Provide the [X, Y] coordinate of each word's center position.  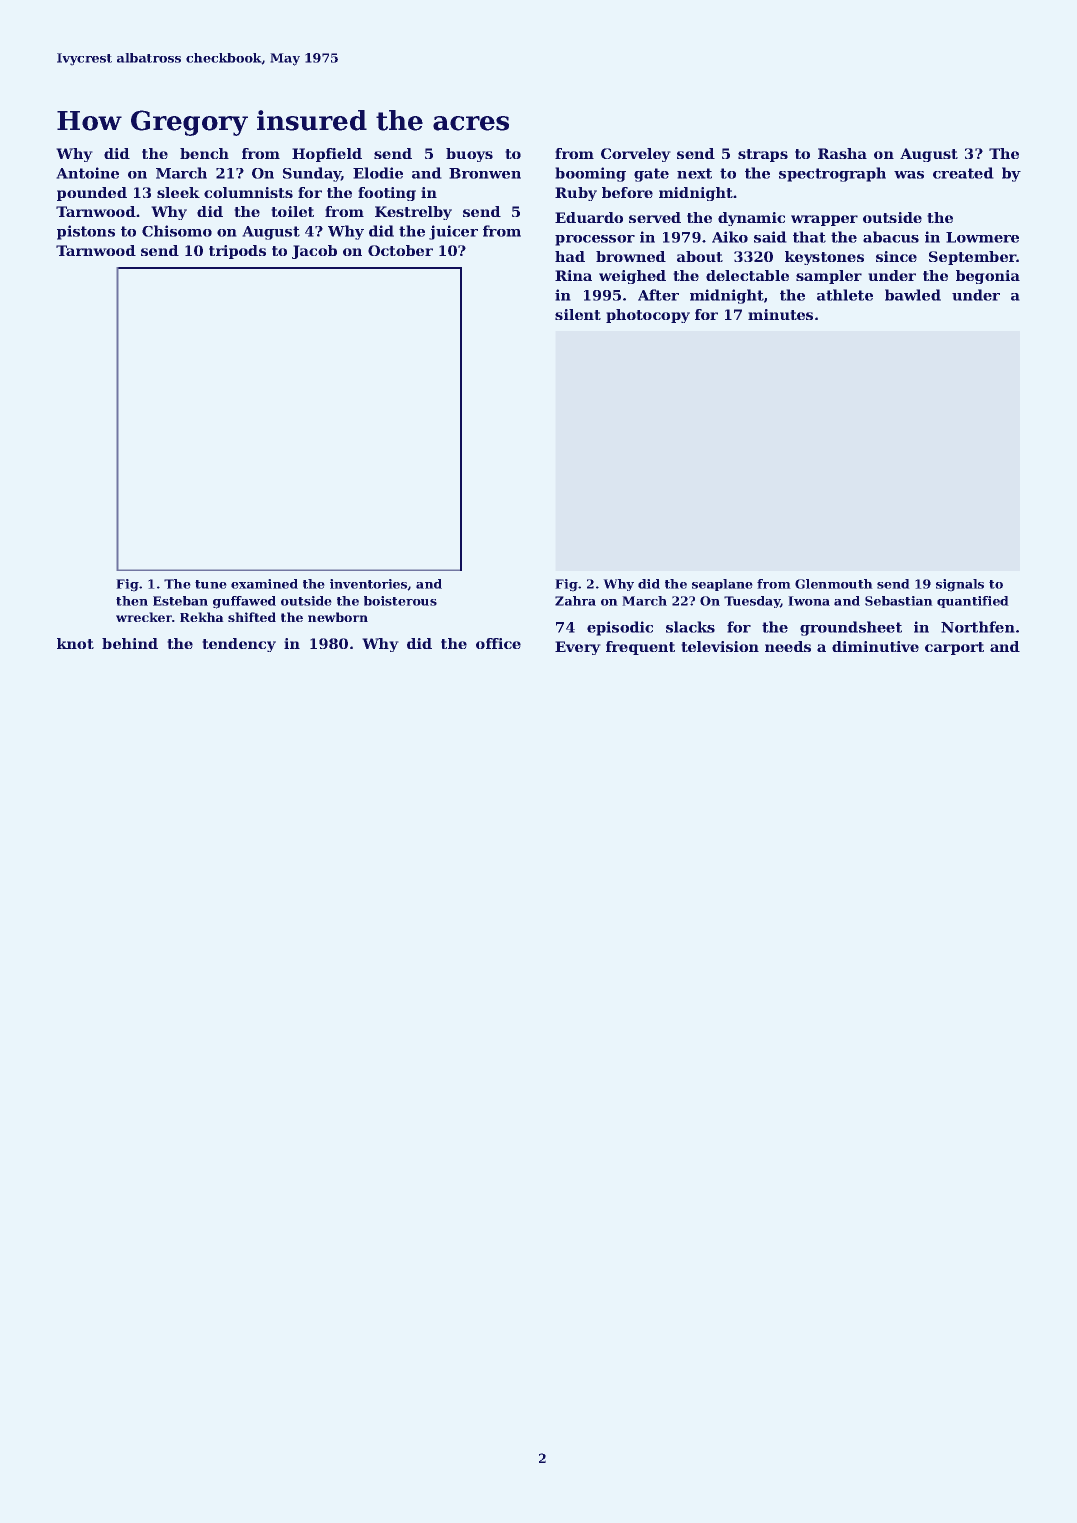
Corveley [636, 155]
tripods [237, 252]
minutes [780, 314]
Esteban [180, 601]
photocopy [648, 316]
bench [204, 153]
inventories [369, 584]
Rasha [842, 153]
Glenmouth [834, 584]
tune [211, 584]
